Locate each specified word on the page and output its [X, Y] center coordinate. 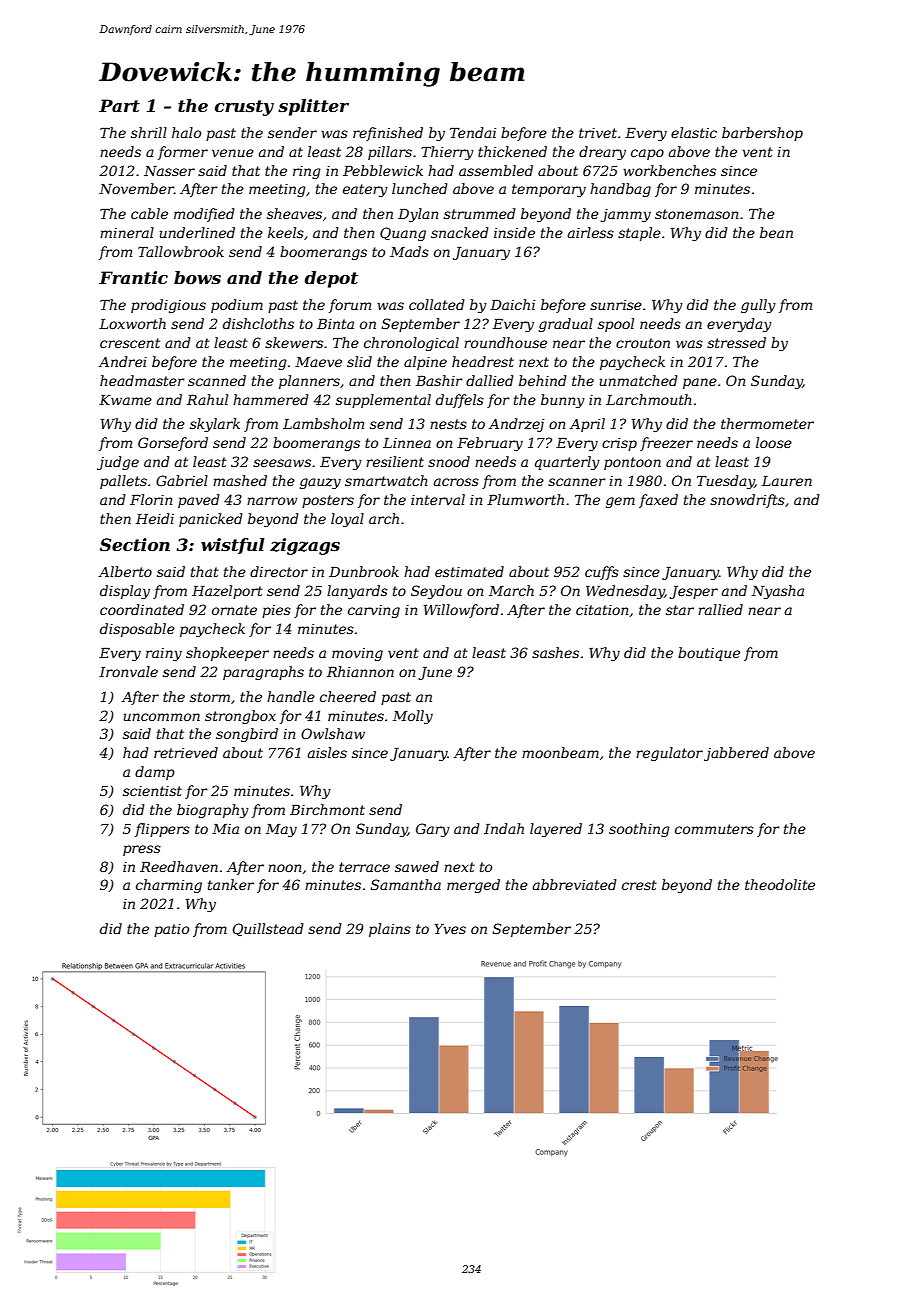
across [456, 482]
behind [543, 380]
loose [774, 442]
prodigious [168, 306]
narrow [272, 501]
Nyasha [778, 592]
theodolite [780, 884]
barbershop [762, 134]
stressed [736, 342]
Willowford [461, 611]
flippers [162, 830]
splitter [313, 107]
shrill [149, 132]
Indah [504, 828]
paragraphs [263, 673]
